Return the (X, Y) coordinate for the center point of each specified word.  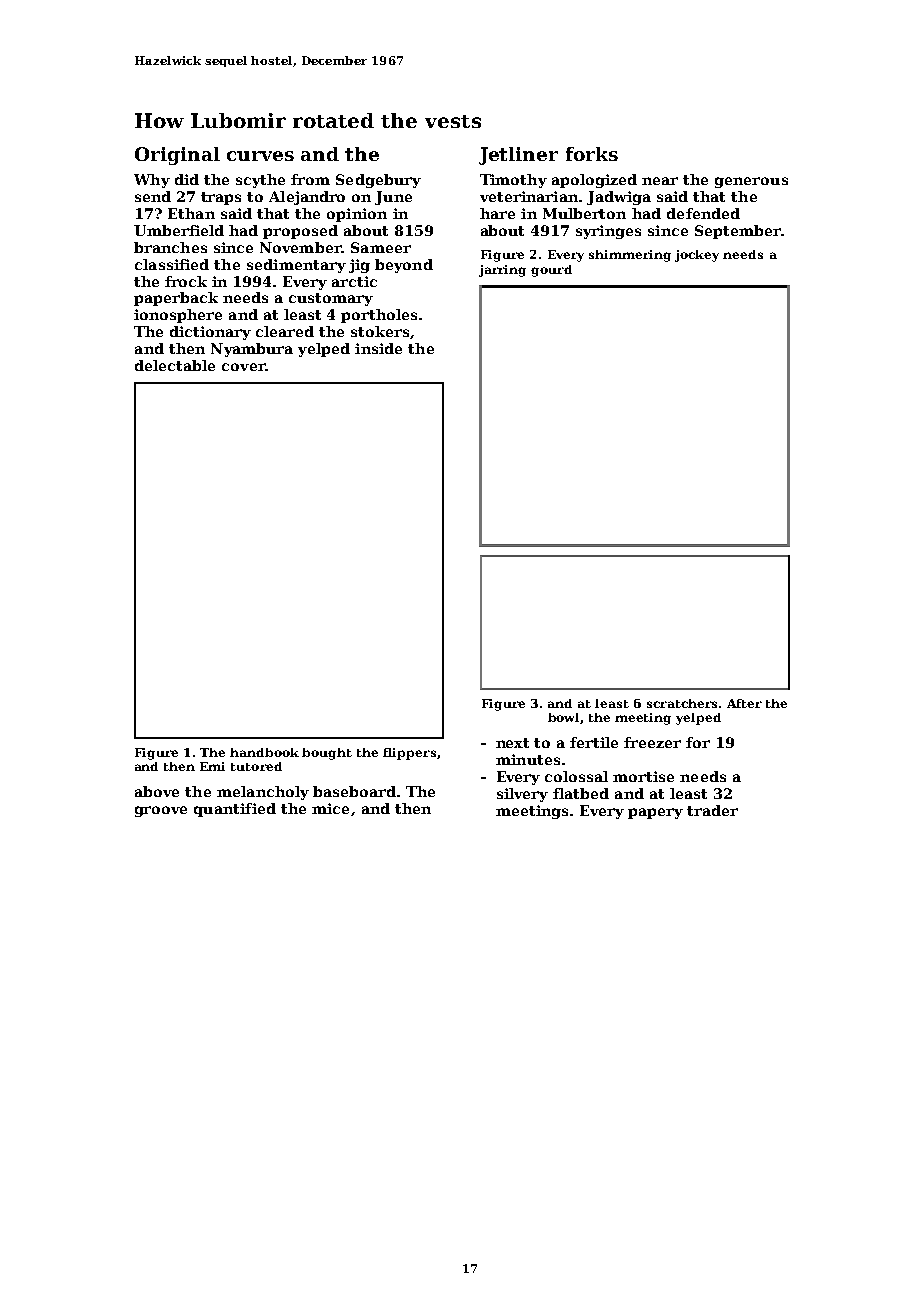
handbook (264, 752)
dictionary (210, 333)
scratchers (682, 703)
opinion (357, 215)
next (512, 743)
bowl (563, 717)
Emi (212, 766)
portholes (379, 316)
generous (751, 182)
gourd (551, 271)
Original (177, 156)
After (744, 703)
